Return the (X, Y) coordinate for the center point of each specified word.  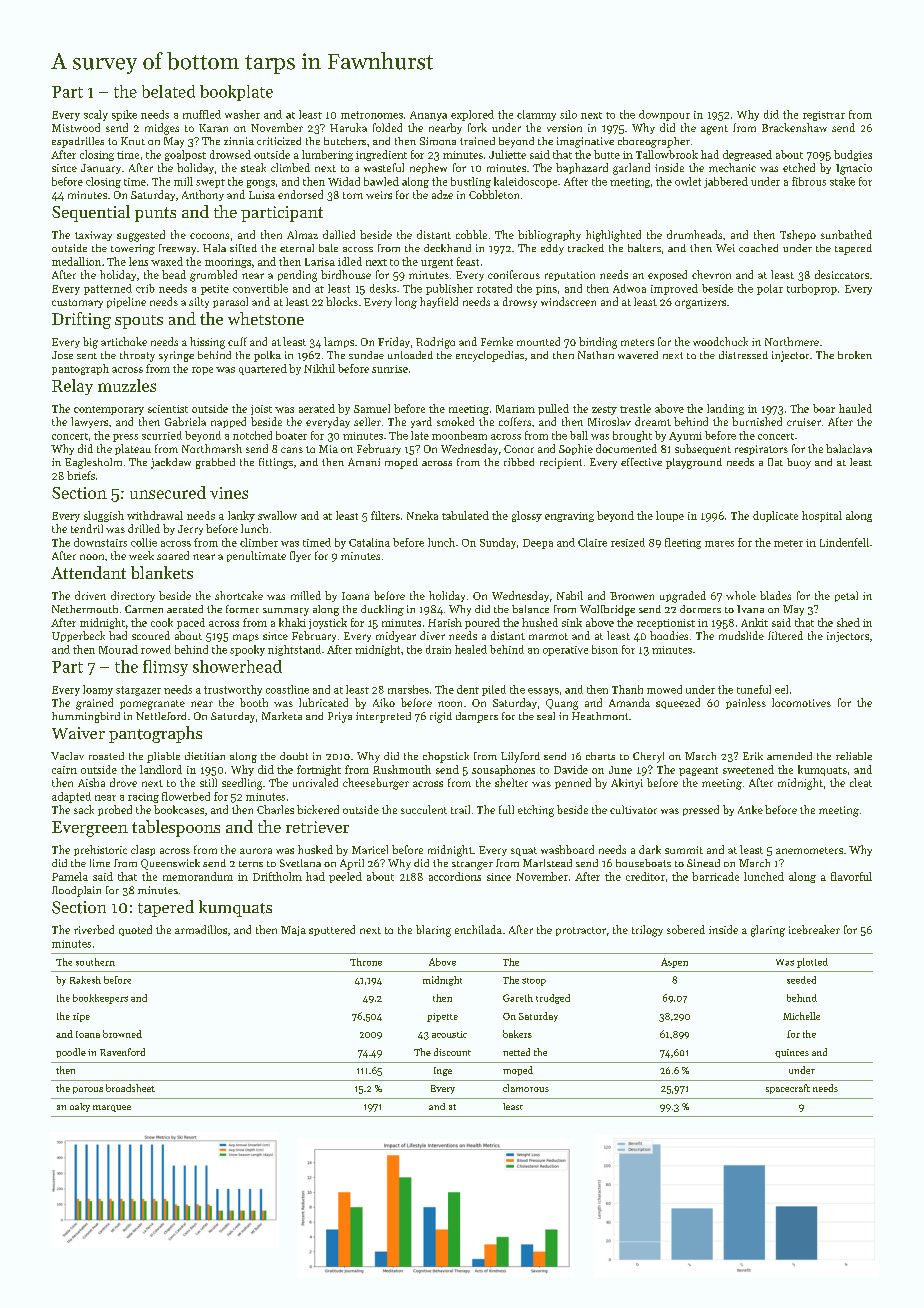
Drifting (81, 320)
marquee (112, 1108)
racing (143, 798)
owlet (688, 181)
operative (565, 651)
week (141, 555)
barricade (715, 876)
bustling (471, 182)
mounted (538, 341)
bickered (318, 809)
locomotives (801, 702)
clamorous (526, 1088)
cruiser (804, 422)
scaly (96, 115)
